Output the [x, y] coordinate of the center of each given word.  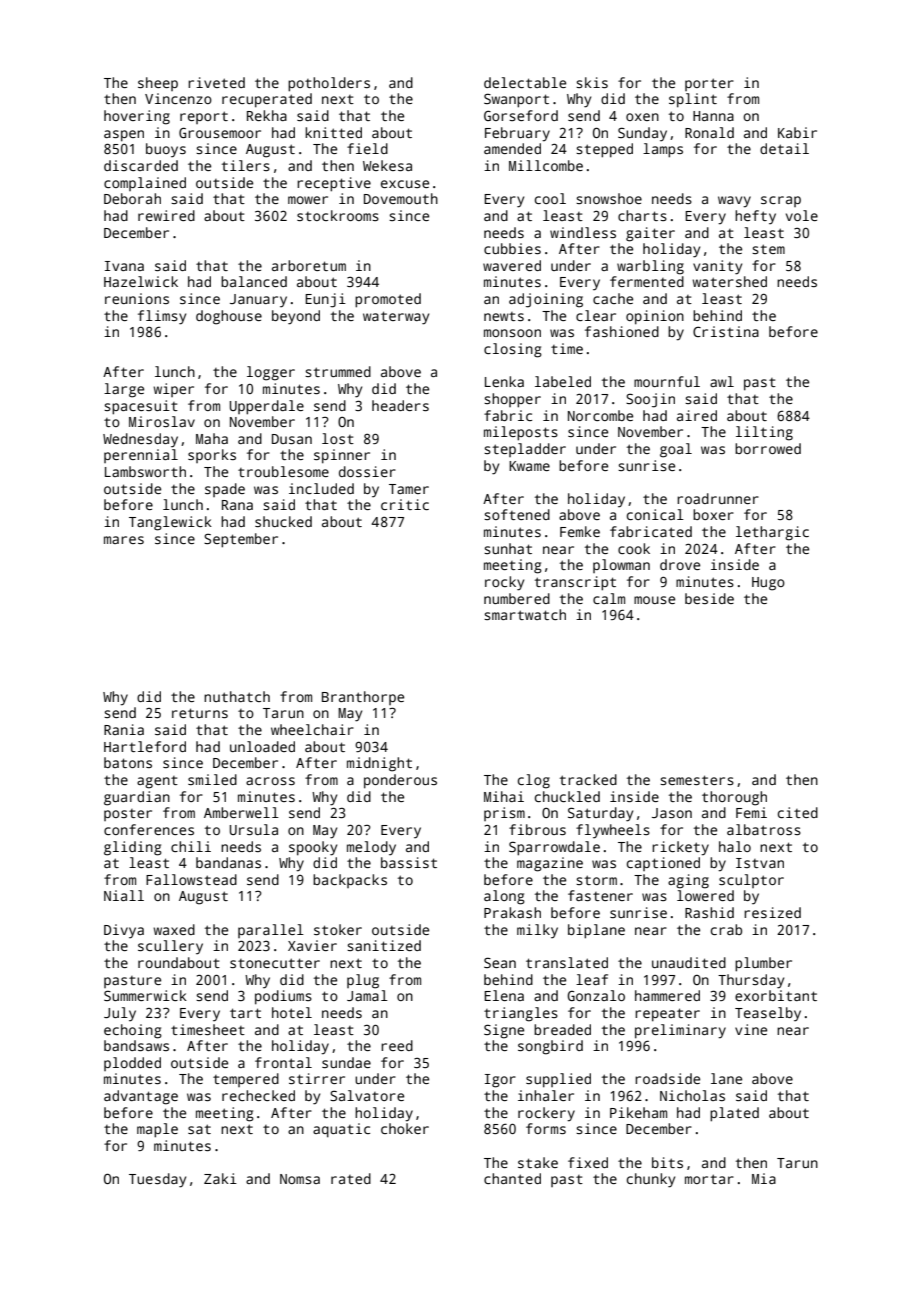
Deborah [132, 198]
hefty [755, 217]
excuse [405, 184]
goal [676, 450]
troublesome [283, 471]
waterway [396, 318]
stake [538, 1162]
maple [157, 1130]
